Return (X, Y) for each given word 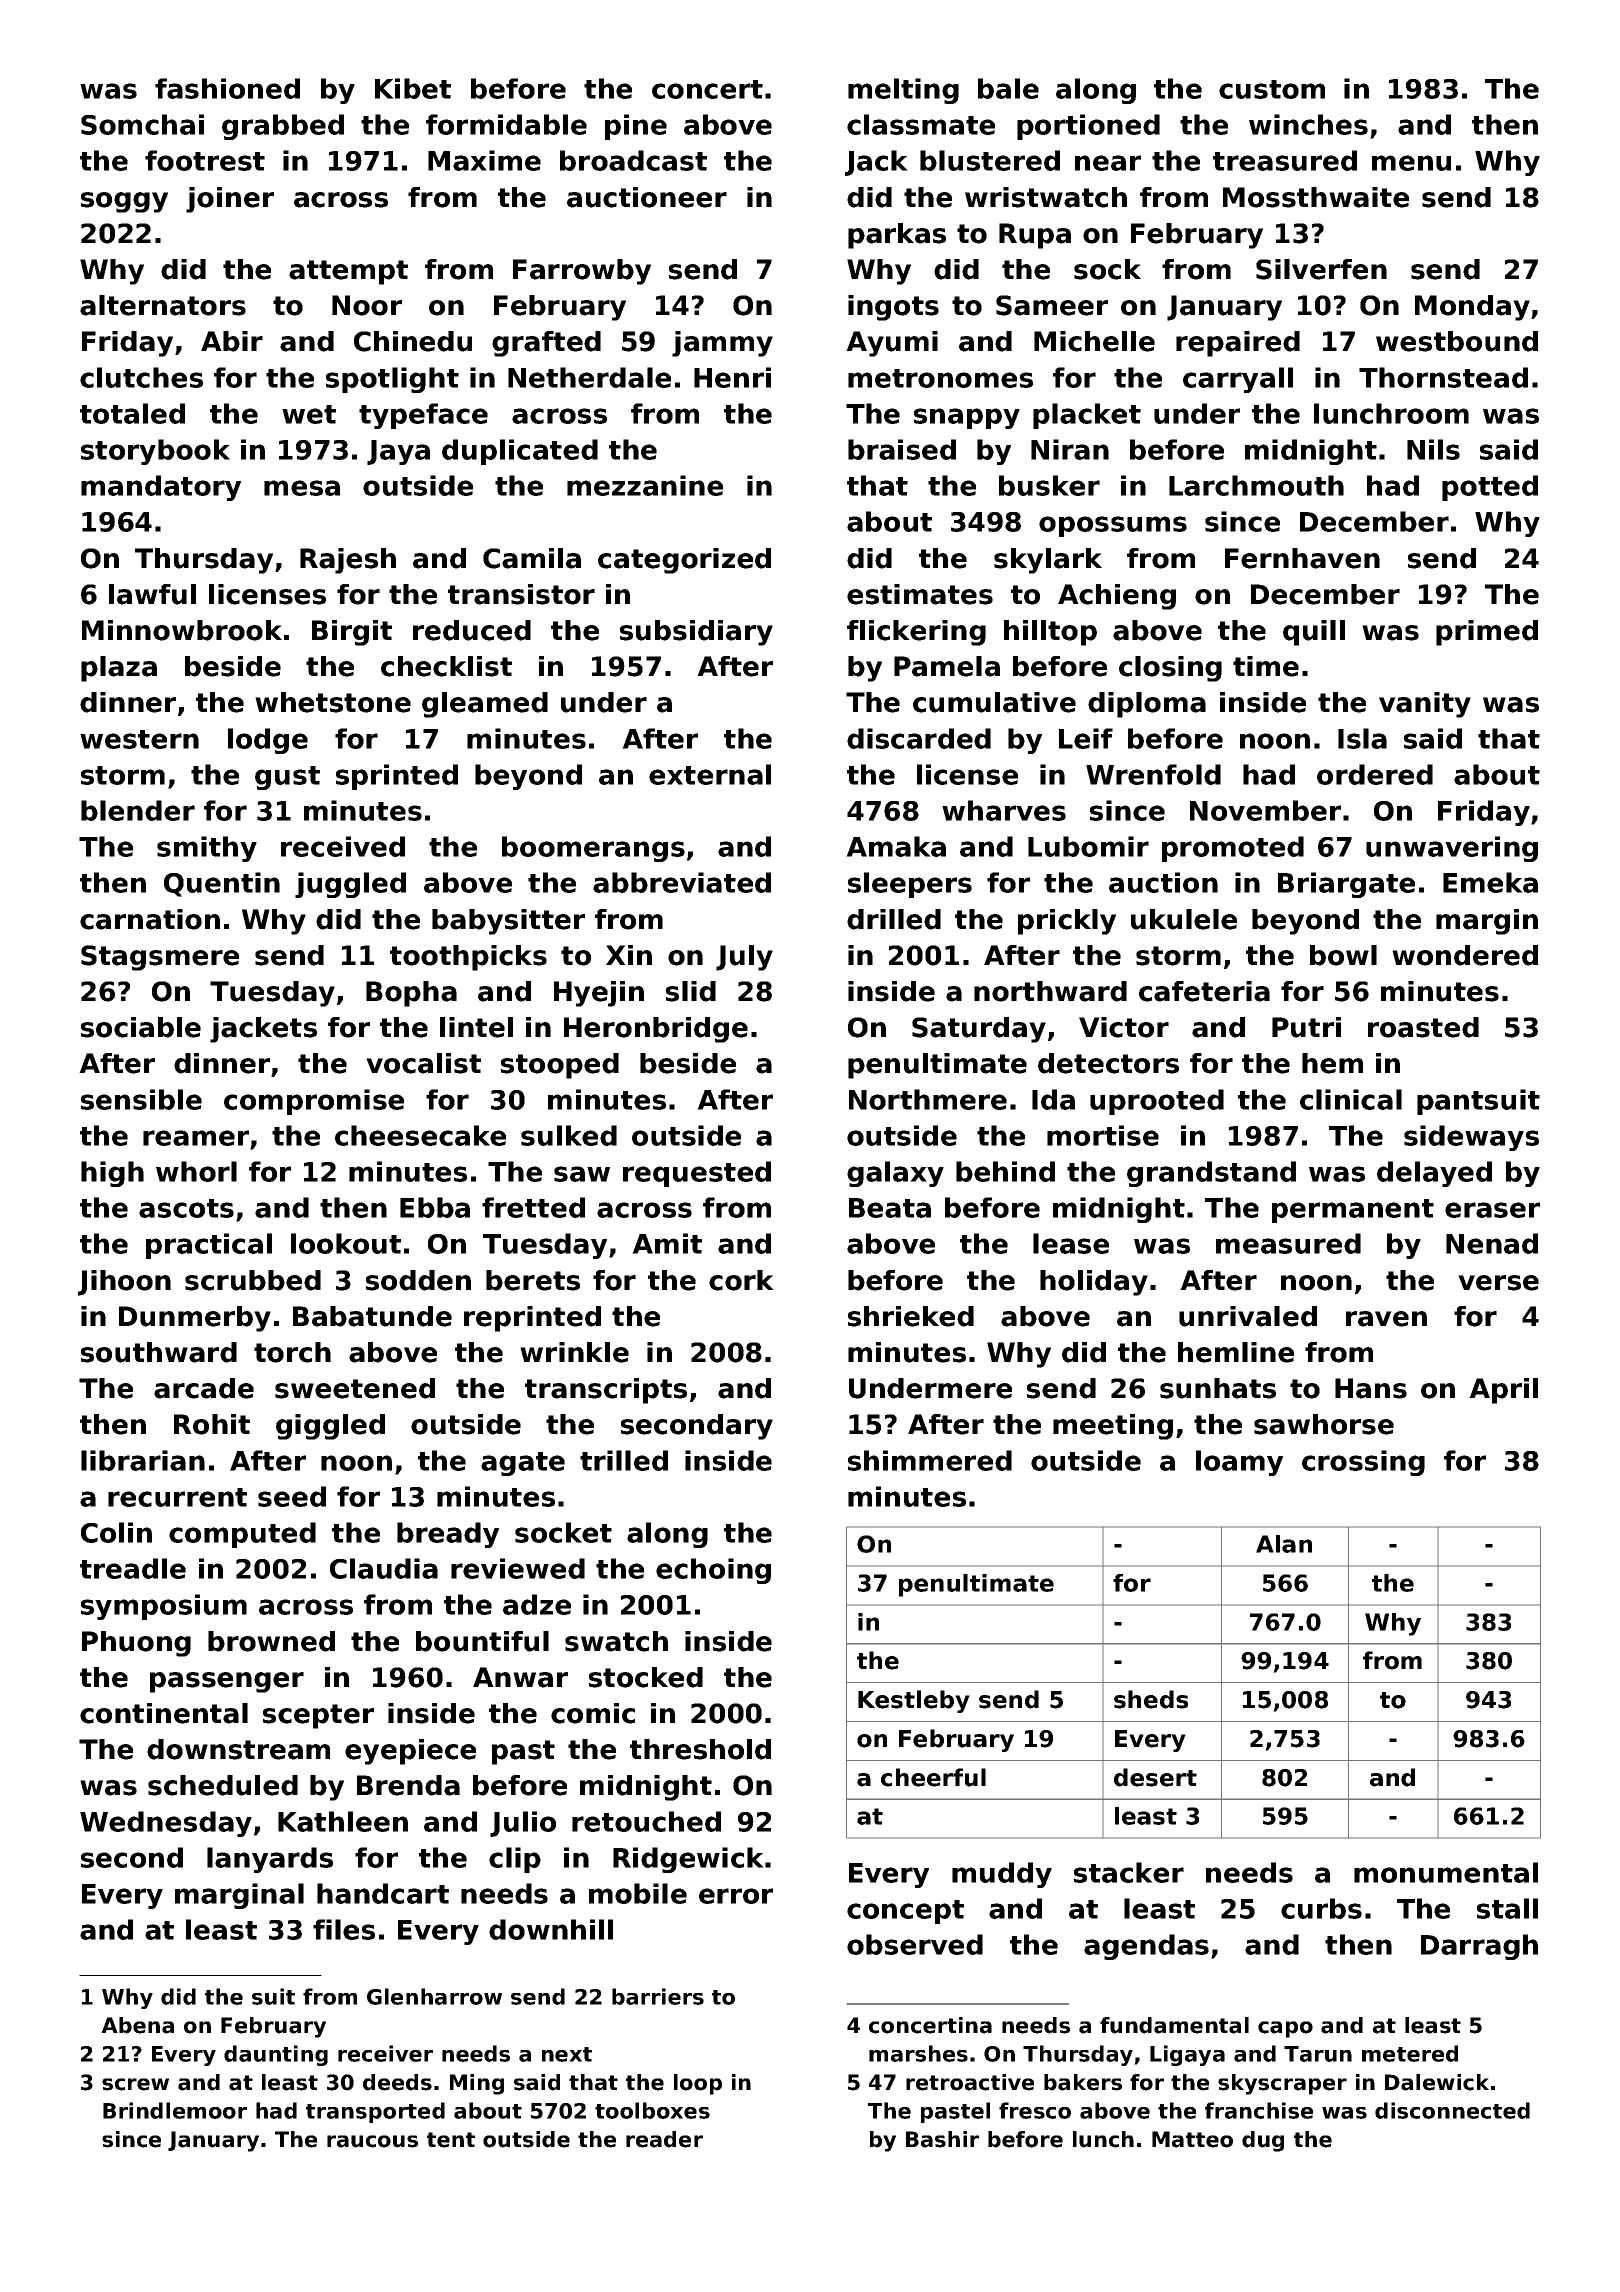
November (1265, 810)
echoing (713, 1571)
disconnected (1452, 2110)
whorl (196, 1171)
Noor (367, 305)
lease (1071, 1243)
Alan (1284, 1544)
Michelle (1094, 341)
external (710, 774)
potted (1490, 488)
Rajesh (348, 561)
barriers (658, 1996)
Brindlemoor (175, 2110)
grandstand (1211, 1174)
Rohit (212, 1424)
